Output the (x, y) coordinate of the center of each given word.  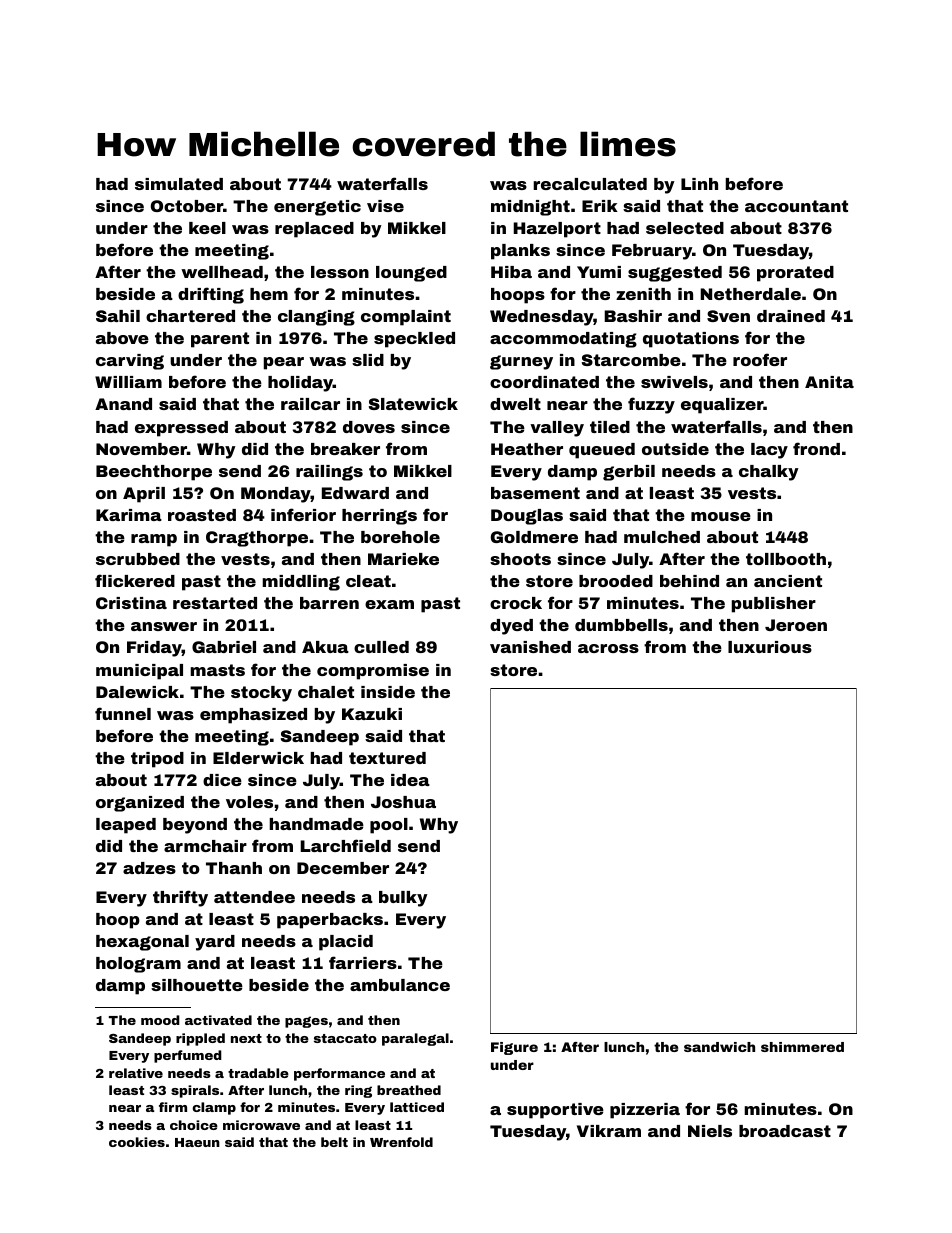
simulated (179, 184)
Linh (699, 184)
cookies (137, 1142)
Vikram (609, 1131)
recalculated (590, 184)
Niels (710, 1131)
